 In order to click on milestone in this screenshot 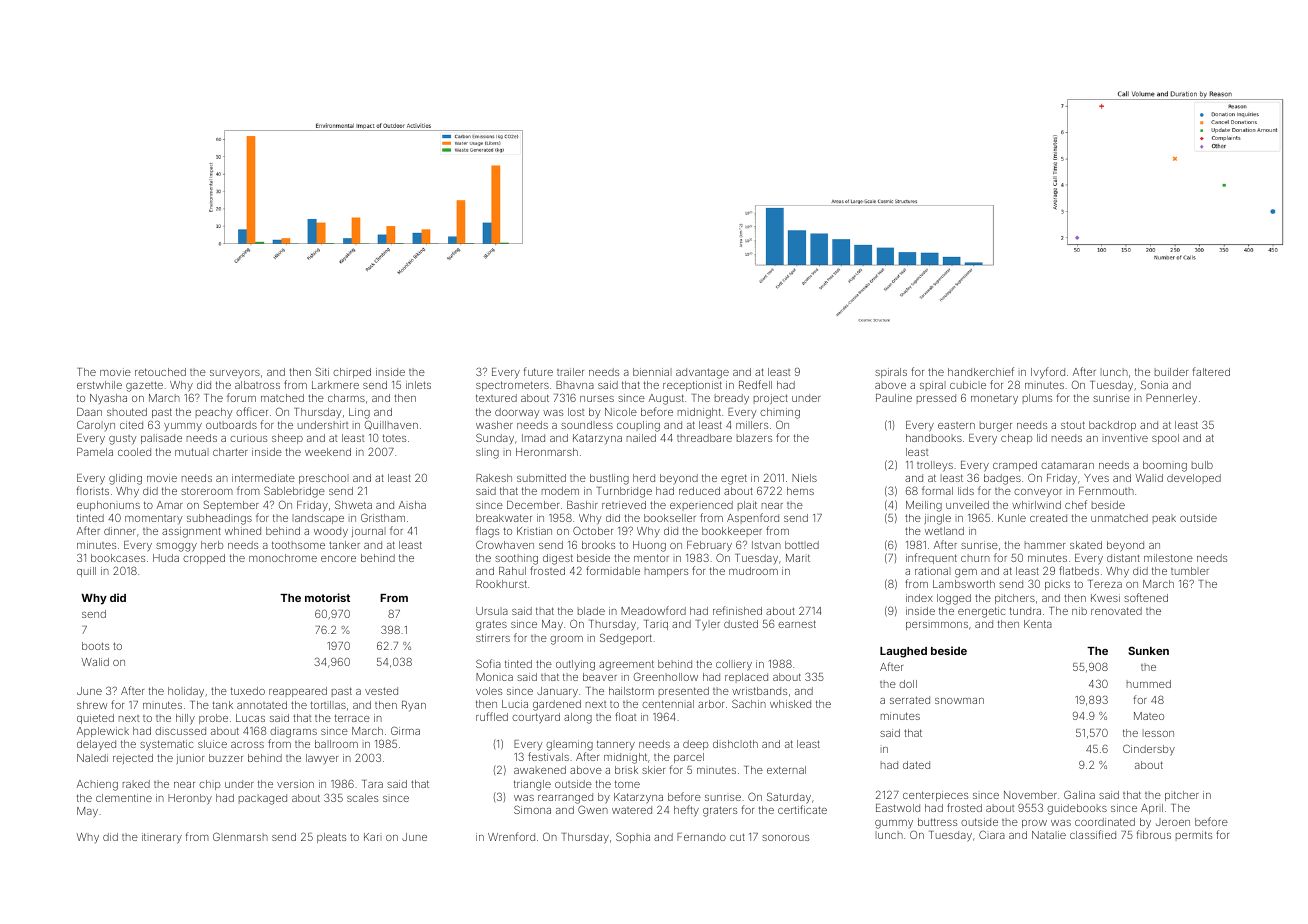, I will do `click(1168, 558)`.
